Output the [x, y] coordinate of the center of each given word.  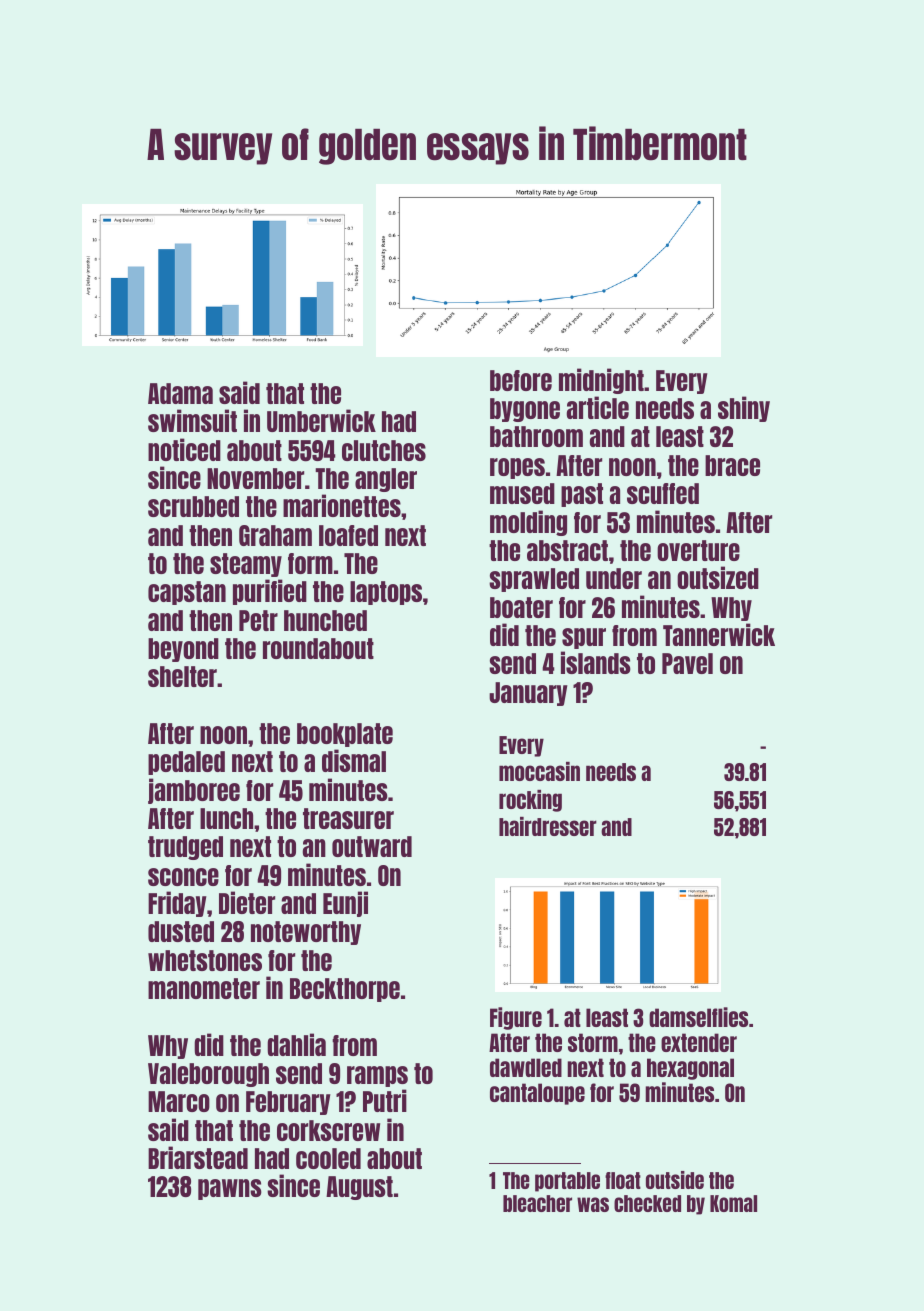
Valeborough [208, 1075]
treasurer [348, 818]
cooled [328, 1158]
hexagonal [690, 1069]
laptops [386, 593]
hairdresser [548, 826]
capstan [187, 593]
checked [647, 1203]
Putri [385, 1100]
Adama [180, 393]
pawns [230, 1189]
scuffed [663, 493]
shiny [744, 409]
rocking [530, 801]
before [521, 380]
